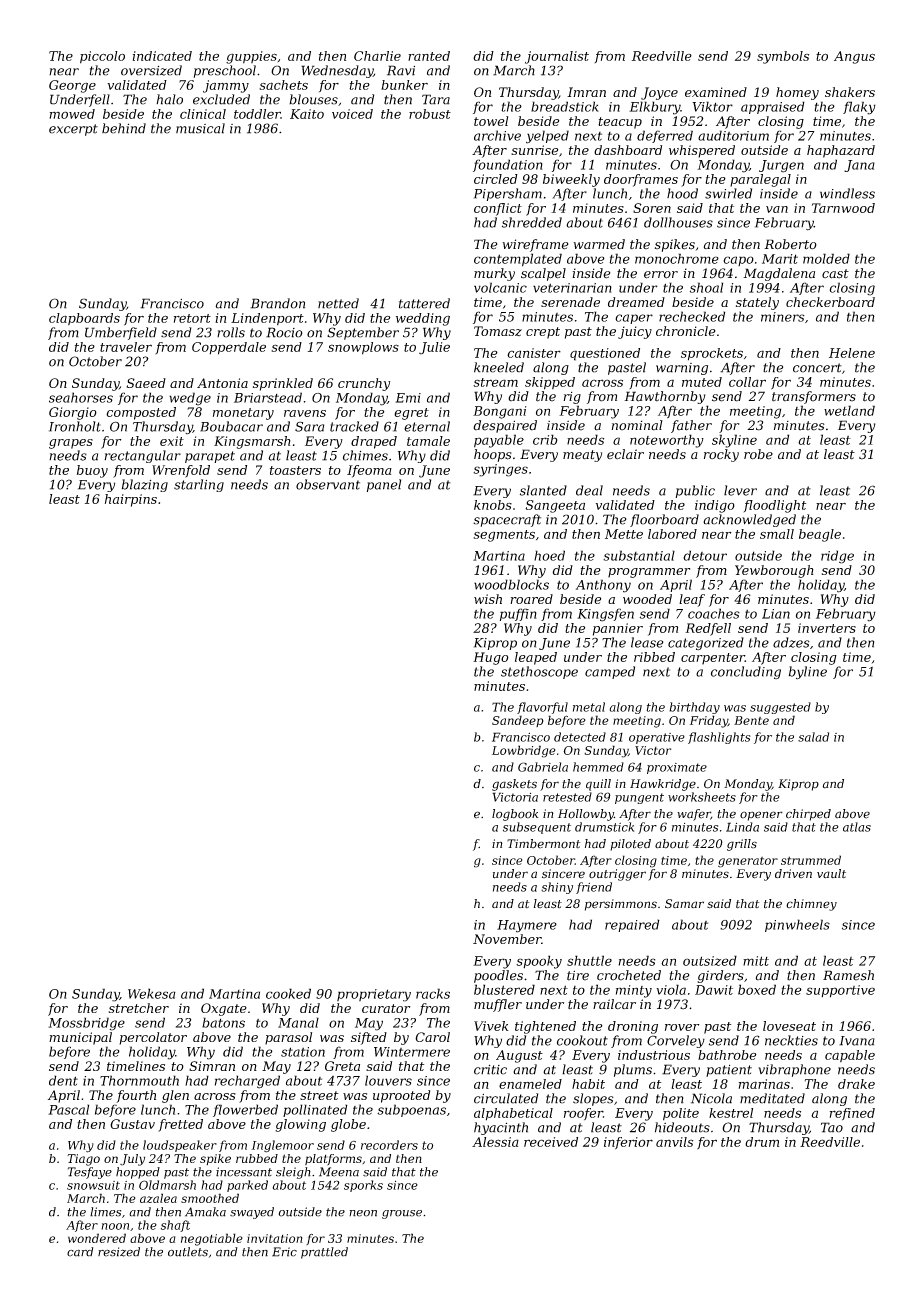 This screenshot has width=924, height=1308. I want to click on appraised, so click(773, 107).
